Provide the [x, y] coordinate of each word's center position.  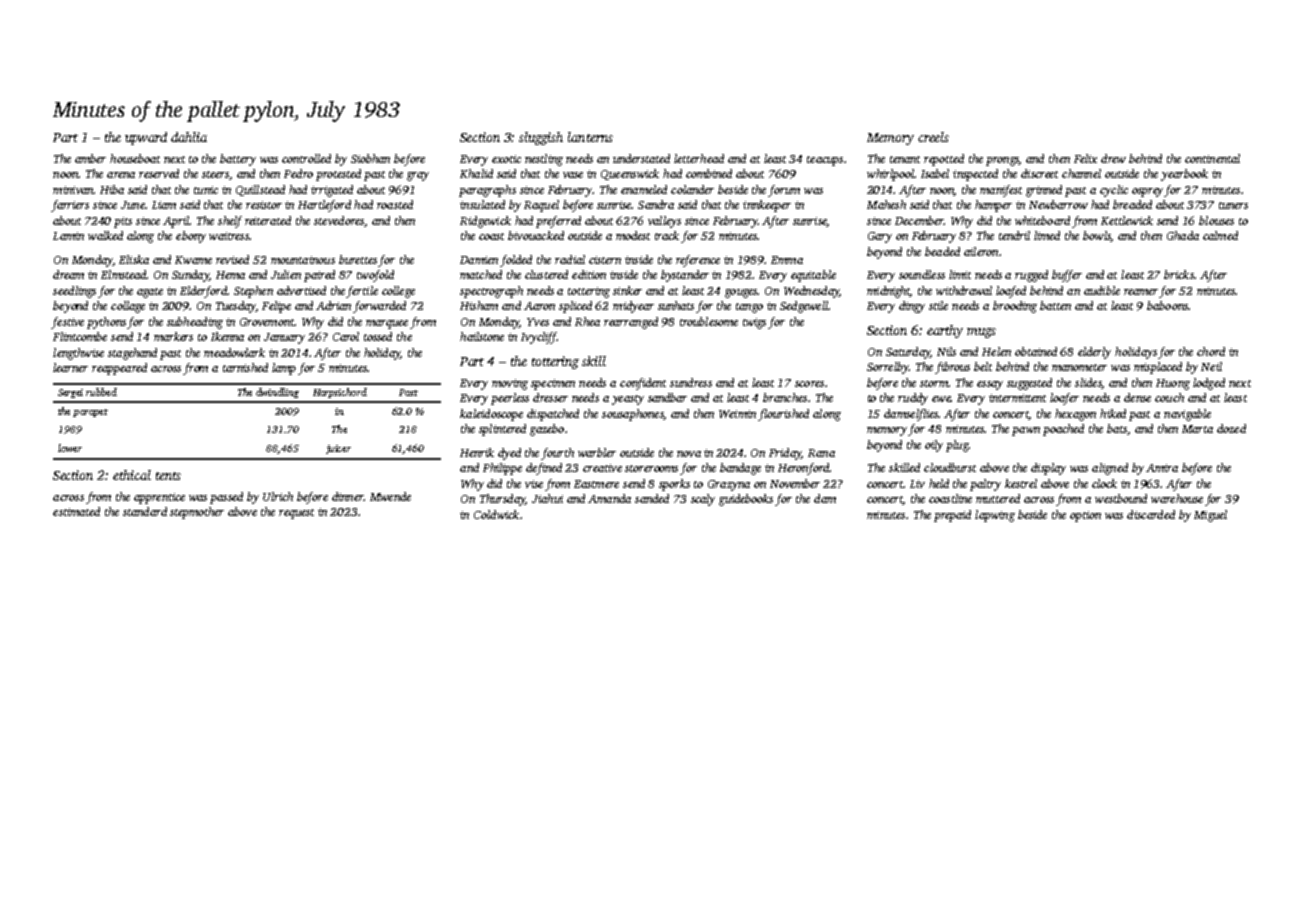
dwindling [277, 393]
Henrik [477, 452]
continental [1212, 158]
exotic [506, 159]
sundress [691, 382]
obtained [1036, 351]
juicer [338, 449]
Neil [1211, 366]
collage [128, 307]
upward [146, 138]
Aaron [539, 306]
